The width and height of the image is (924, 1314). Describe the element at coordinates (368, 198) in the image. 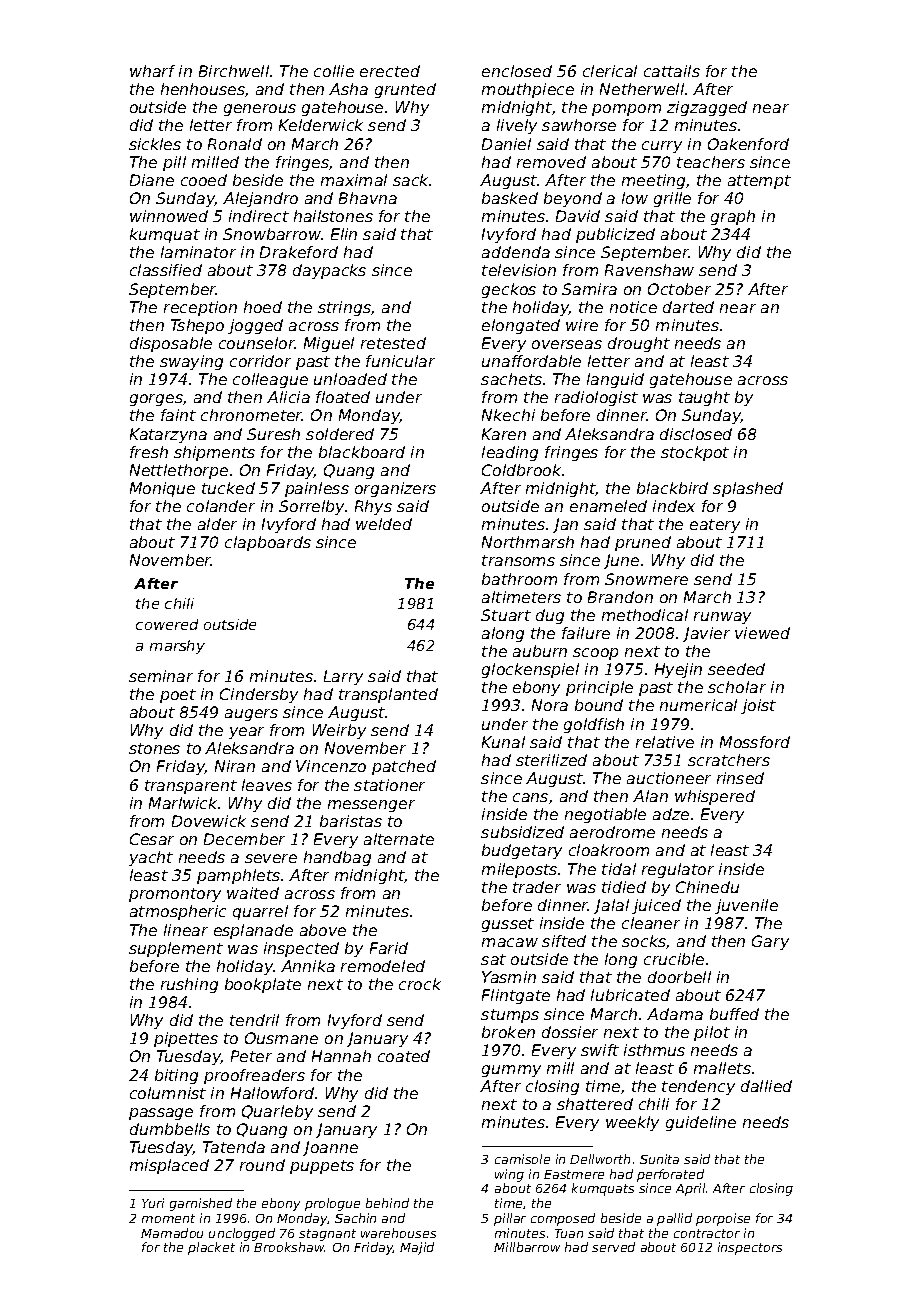

I see `Bhavna` at that location.
